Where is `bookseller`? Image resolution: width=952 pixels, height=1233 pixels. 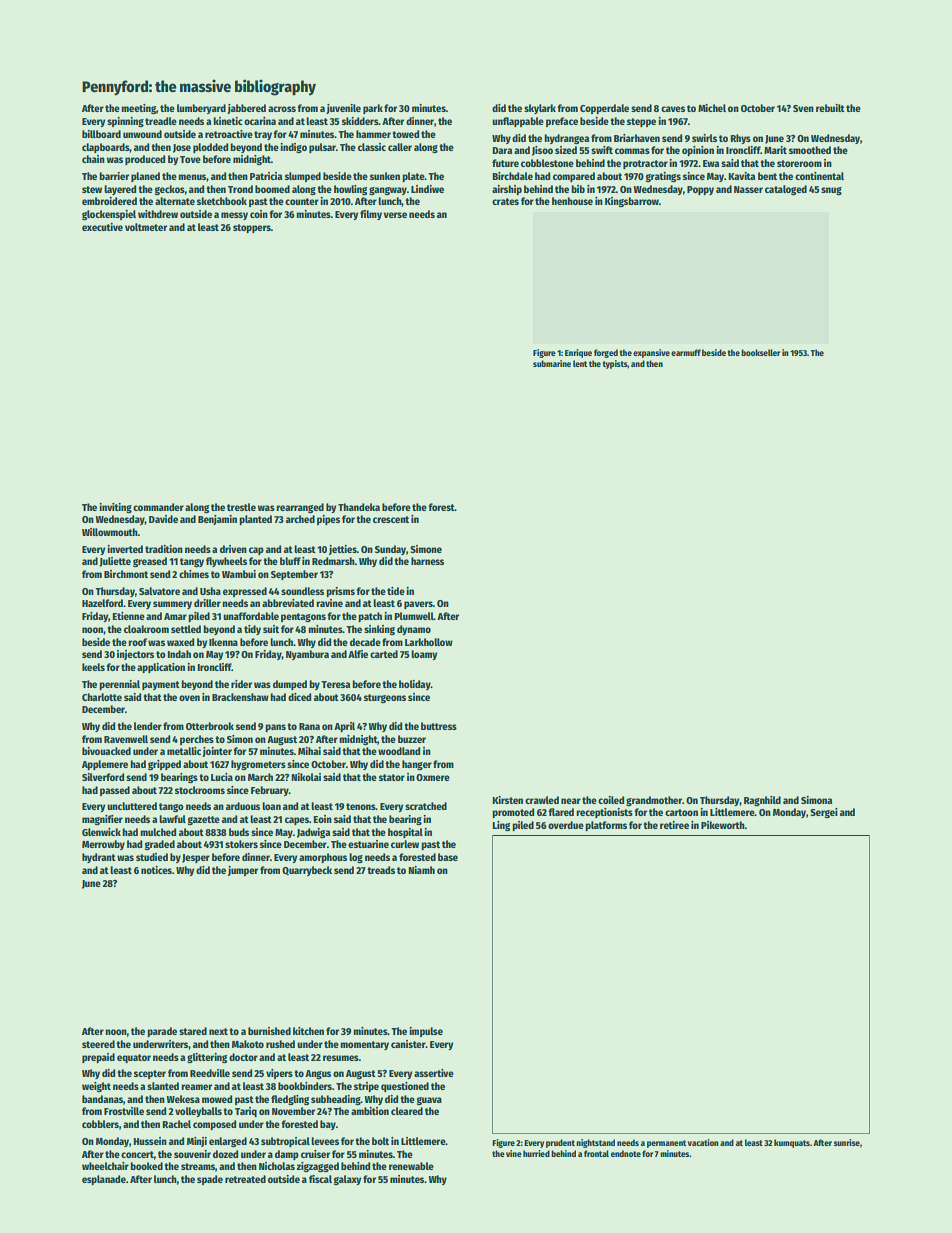
bookseller is located at coordinates (760, 352).
